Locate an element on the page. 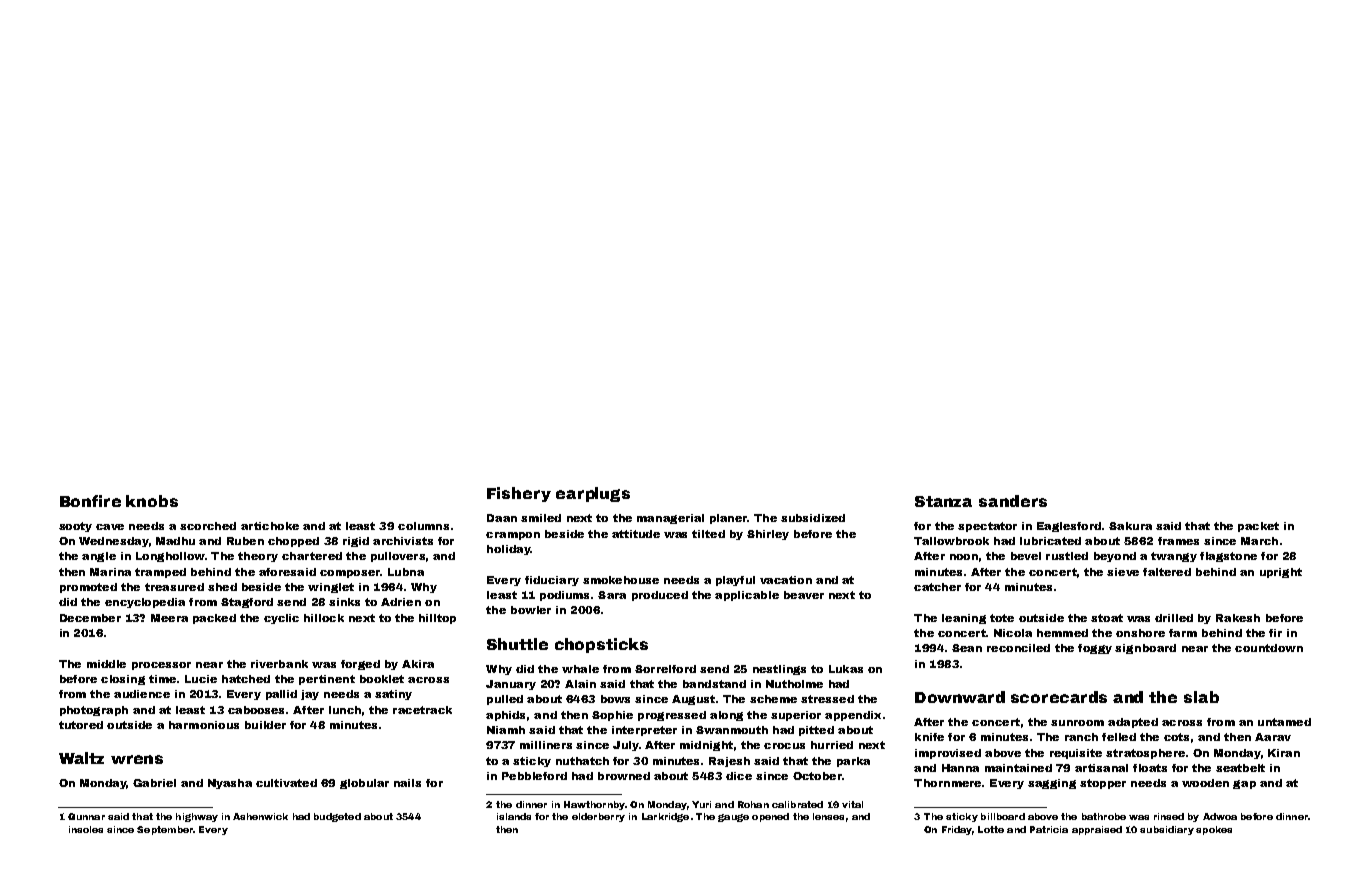  sanders is located at coordinates (1013, 501).
